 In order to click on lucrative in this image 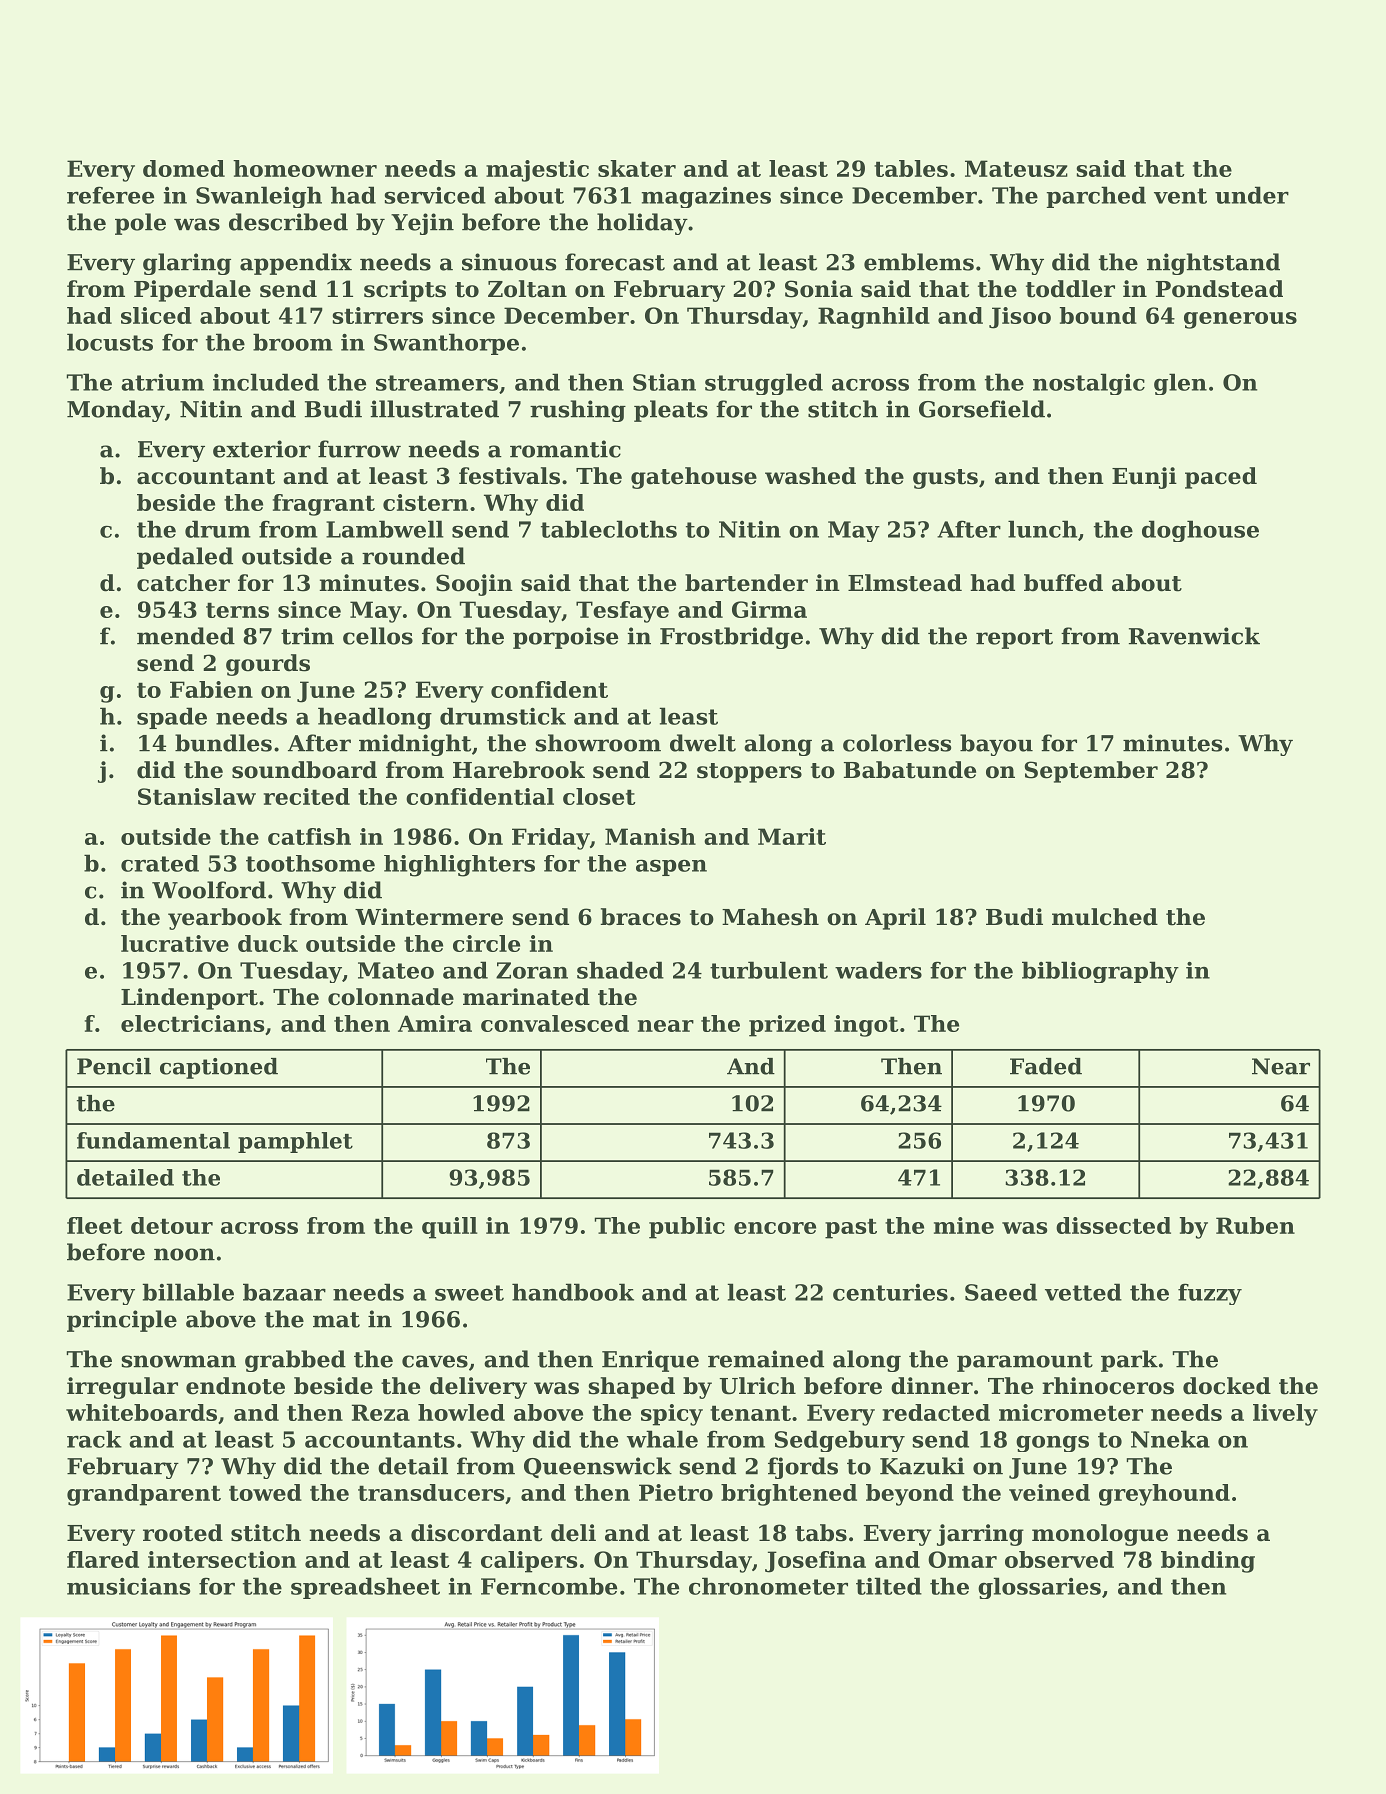, I will do `click(175, 943)`.
